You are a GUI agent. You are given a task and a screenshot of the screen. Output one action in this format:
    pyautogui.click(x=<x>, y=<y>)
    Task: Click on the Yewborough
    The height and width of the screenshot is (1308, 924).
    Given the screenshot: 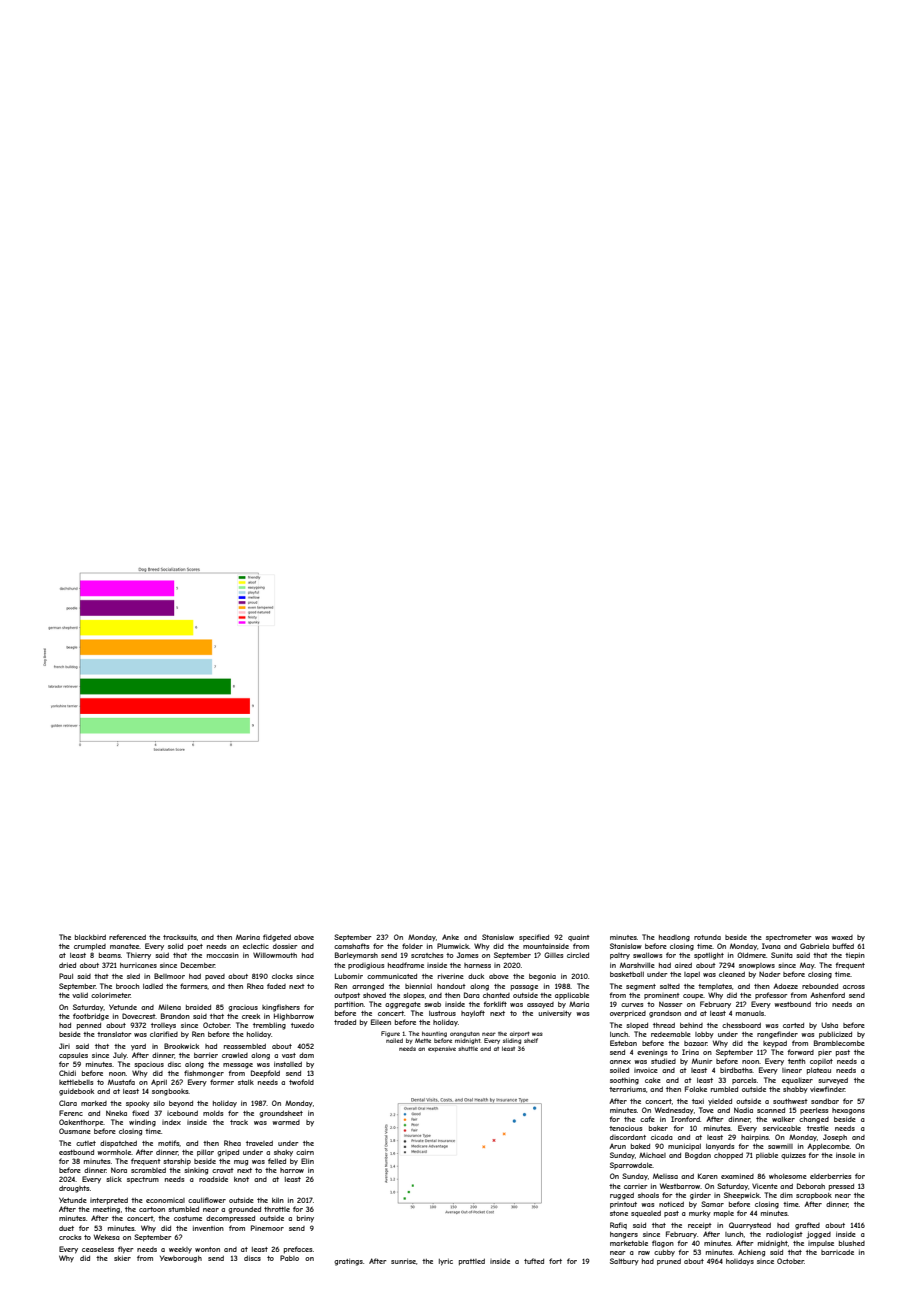 What is the action you would take?
    pyautogui.click(x=181, y=1259)
